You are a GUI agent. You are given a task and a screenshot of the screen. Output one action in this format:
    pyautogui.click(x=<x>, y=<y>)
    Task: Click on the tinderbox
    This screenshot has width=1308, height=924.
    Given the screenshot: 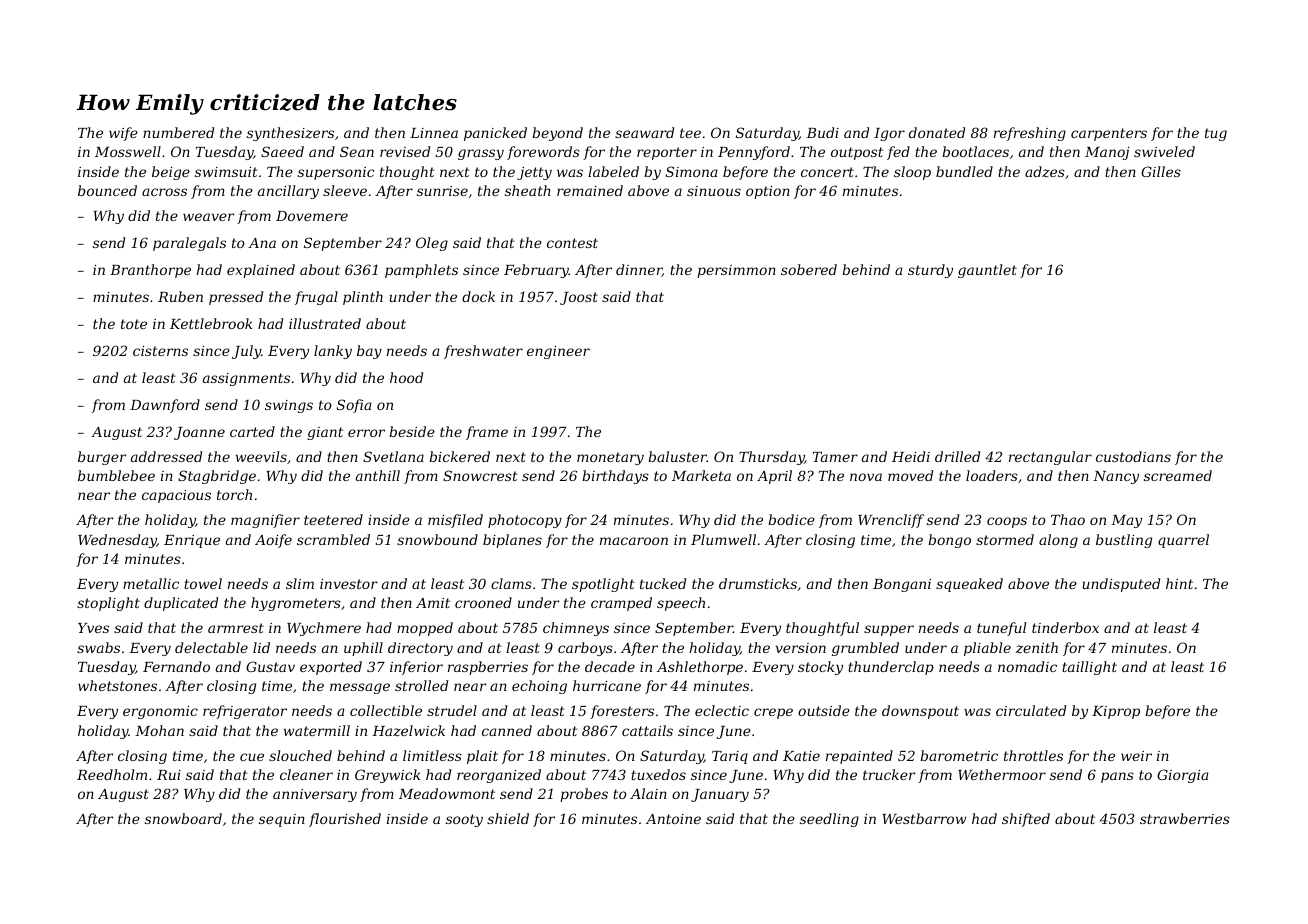 What is the action you would take?
    pyautogui.click(x=1065, y=627)
